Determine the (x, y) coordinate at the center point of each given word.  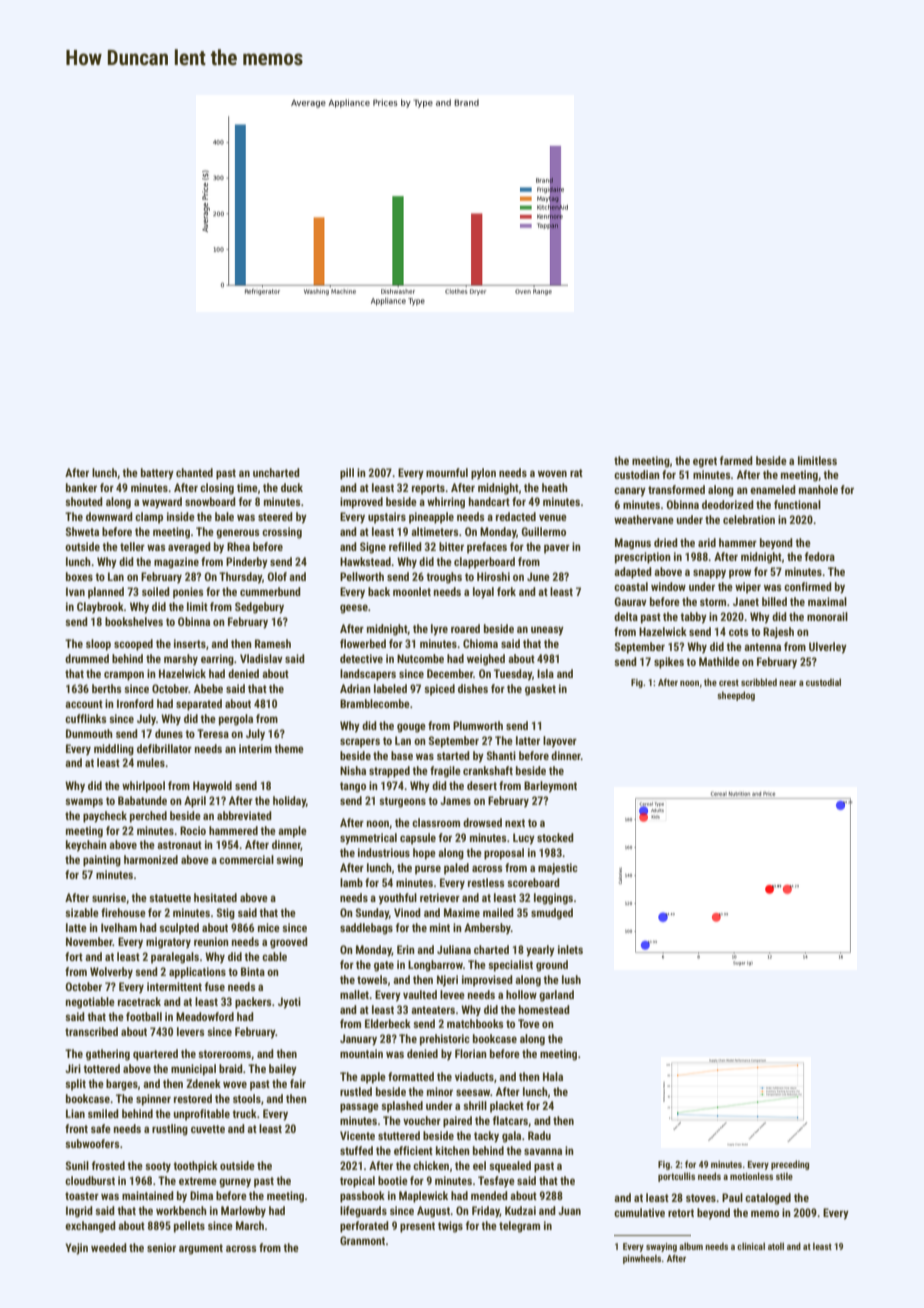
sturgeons (402, 802)
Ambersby (487, 929)
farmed (736, 460)
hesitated (215, 897)
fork (506, 591)
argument (201, 1249)
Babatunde (142, 800)
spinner (153, 1100)
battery (157, 474)
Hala (553, 1076)
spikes (669, 663)
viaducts (474, 1076)
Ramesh (273, 643)
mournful (447, 472)
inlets (570, 949)
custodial (823, 682)
